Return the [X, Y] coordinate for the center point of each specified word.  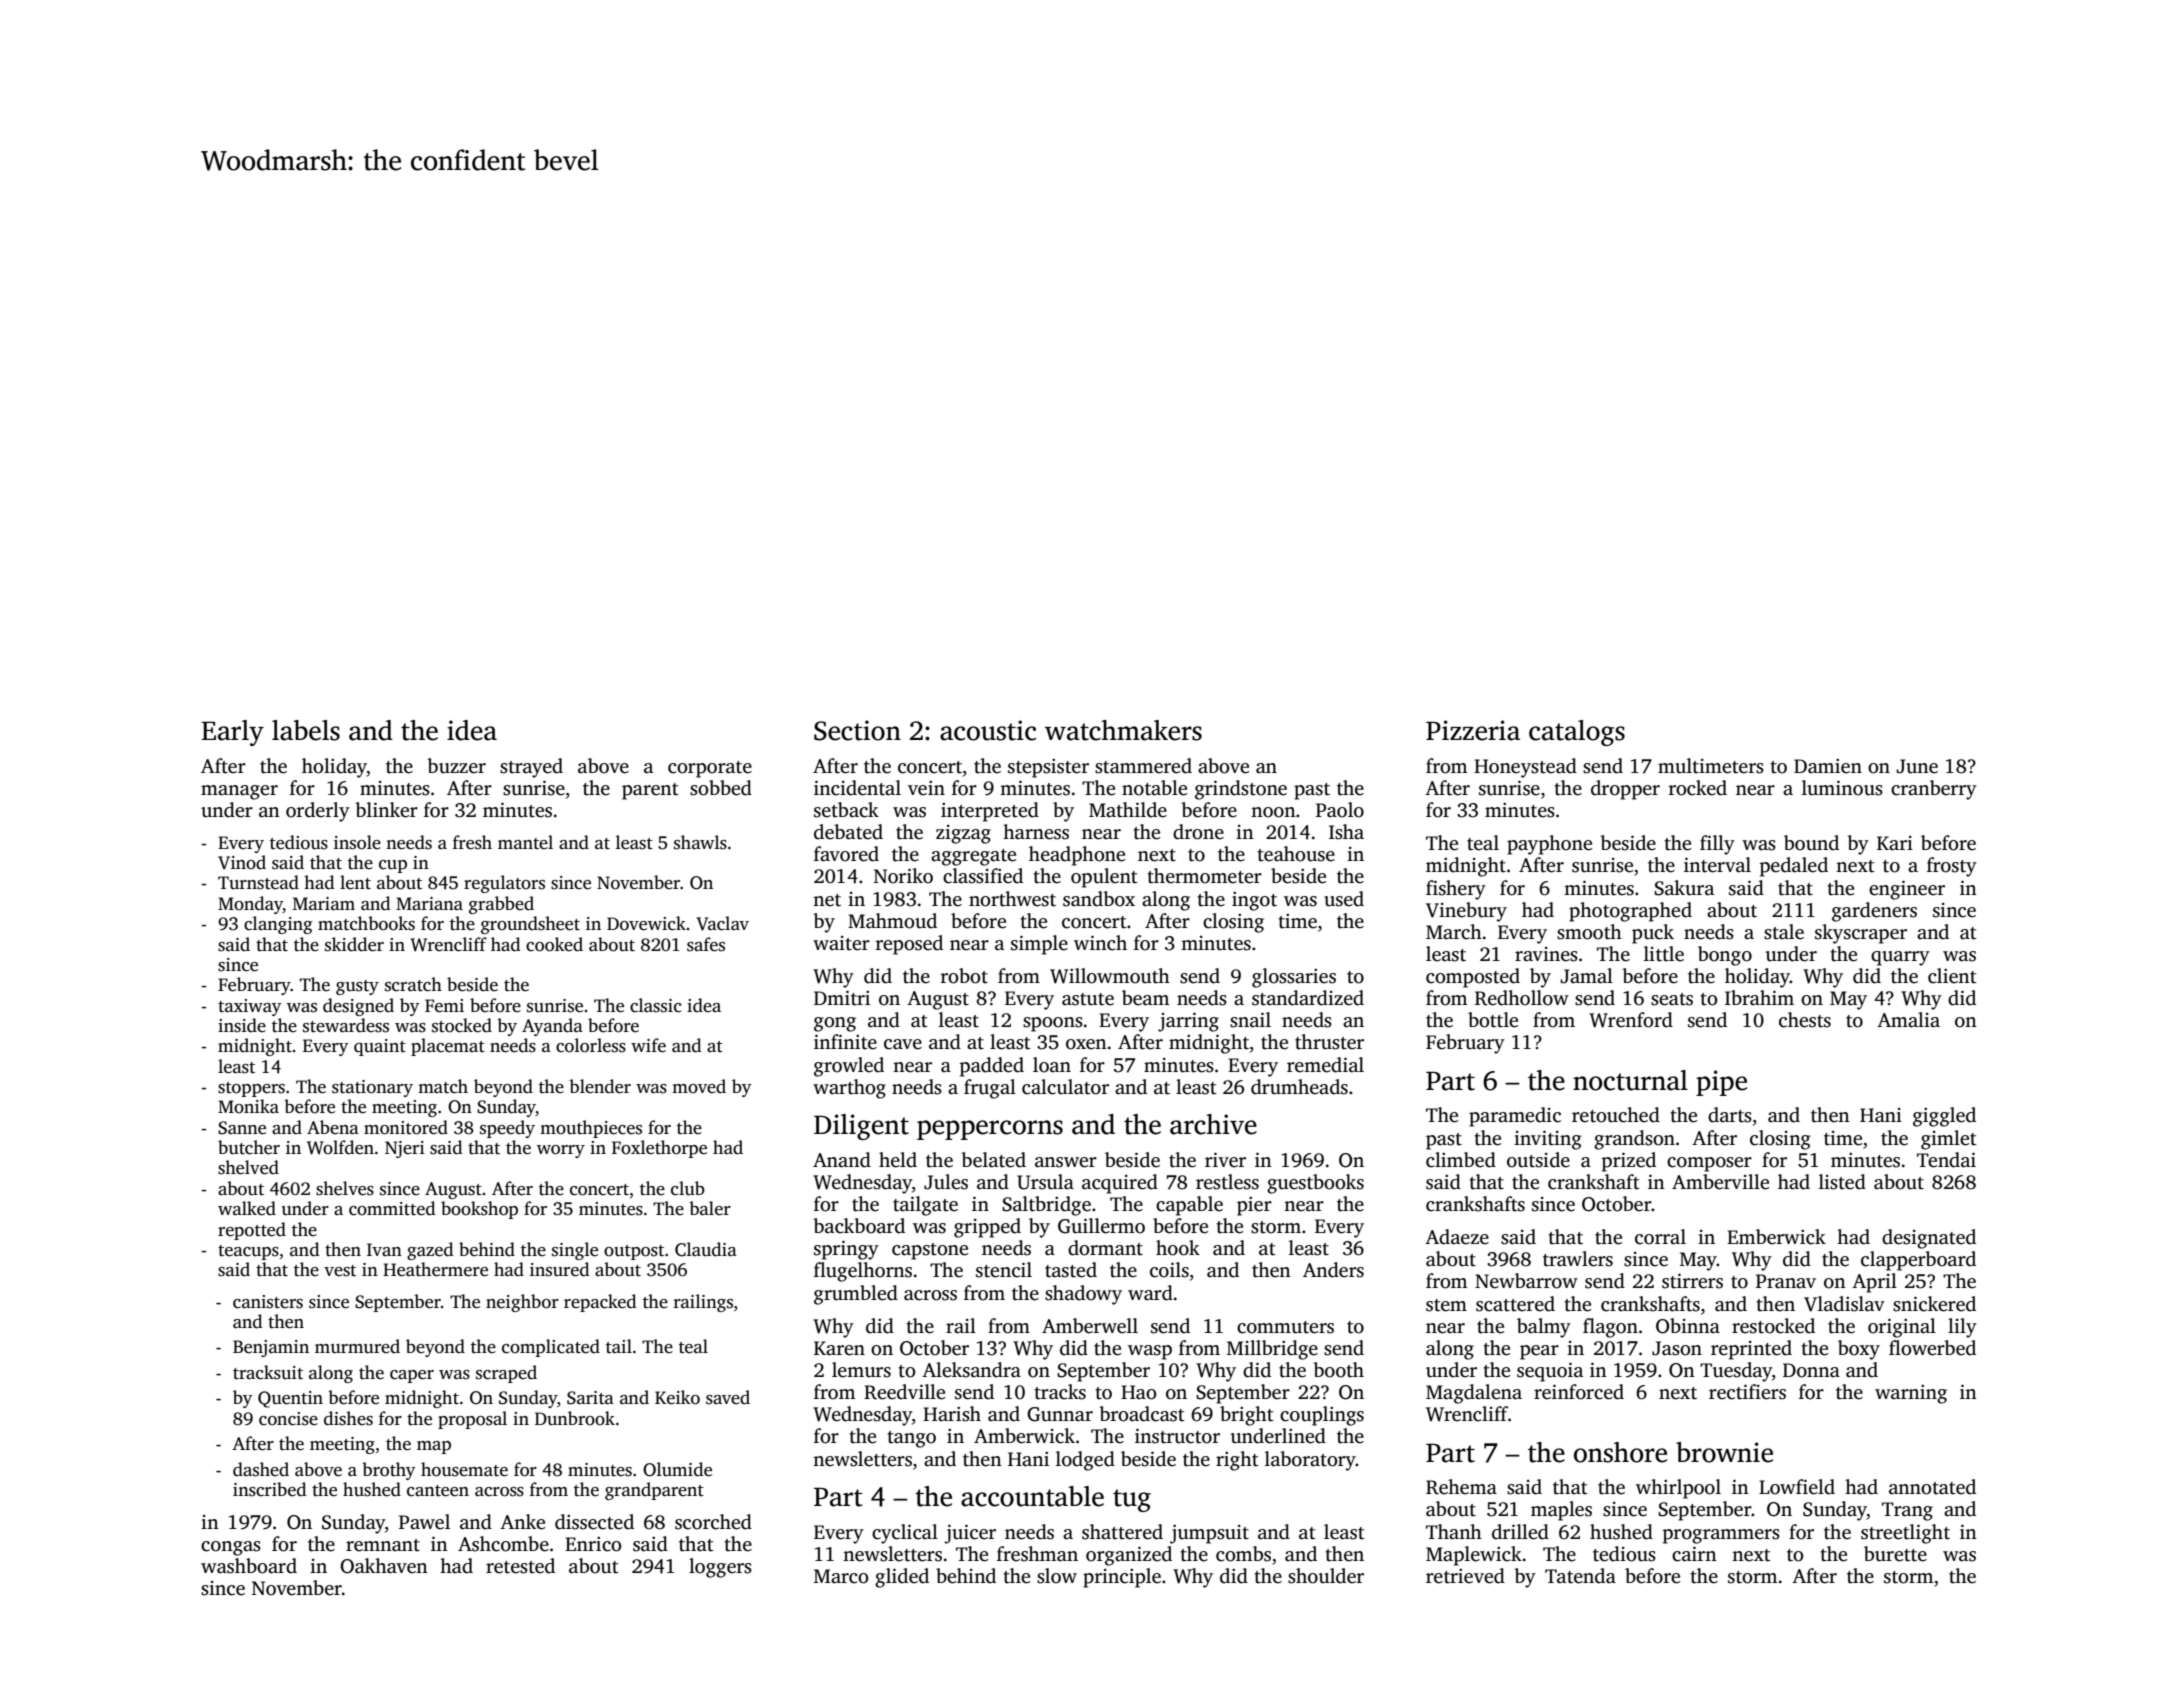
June [1917, 766]
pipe [1721, 1083]
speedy [507, 1129]
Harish [952, 1414]
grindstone [1241, 790]
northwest [1012, 899]
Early [233, 733]
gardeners [1874, 912]
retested [520, 1566]
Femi [444, 1006]
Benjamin [271, 1348]
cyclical [905, 1534]
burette [1895, 1554]
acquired [1120, 1184]
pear [1539, 1352]
